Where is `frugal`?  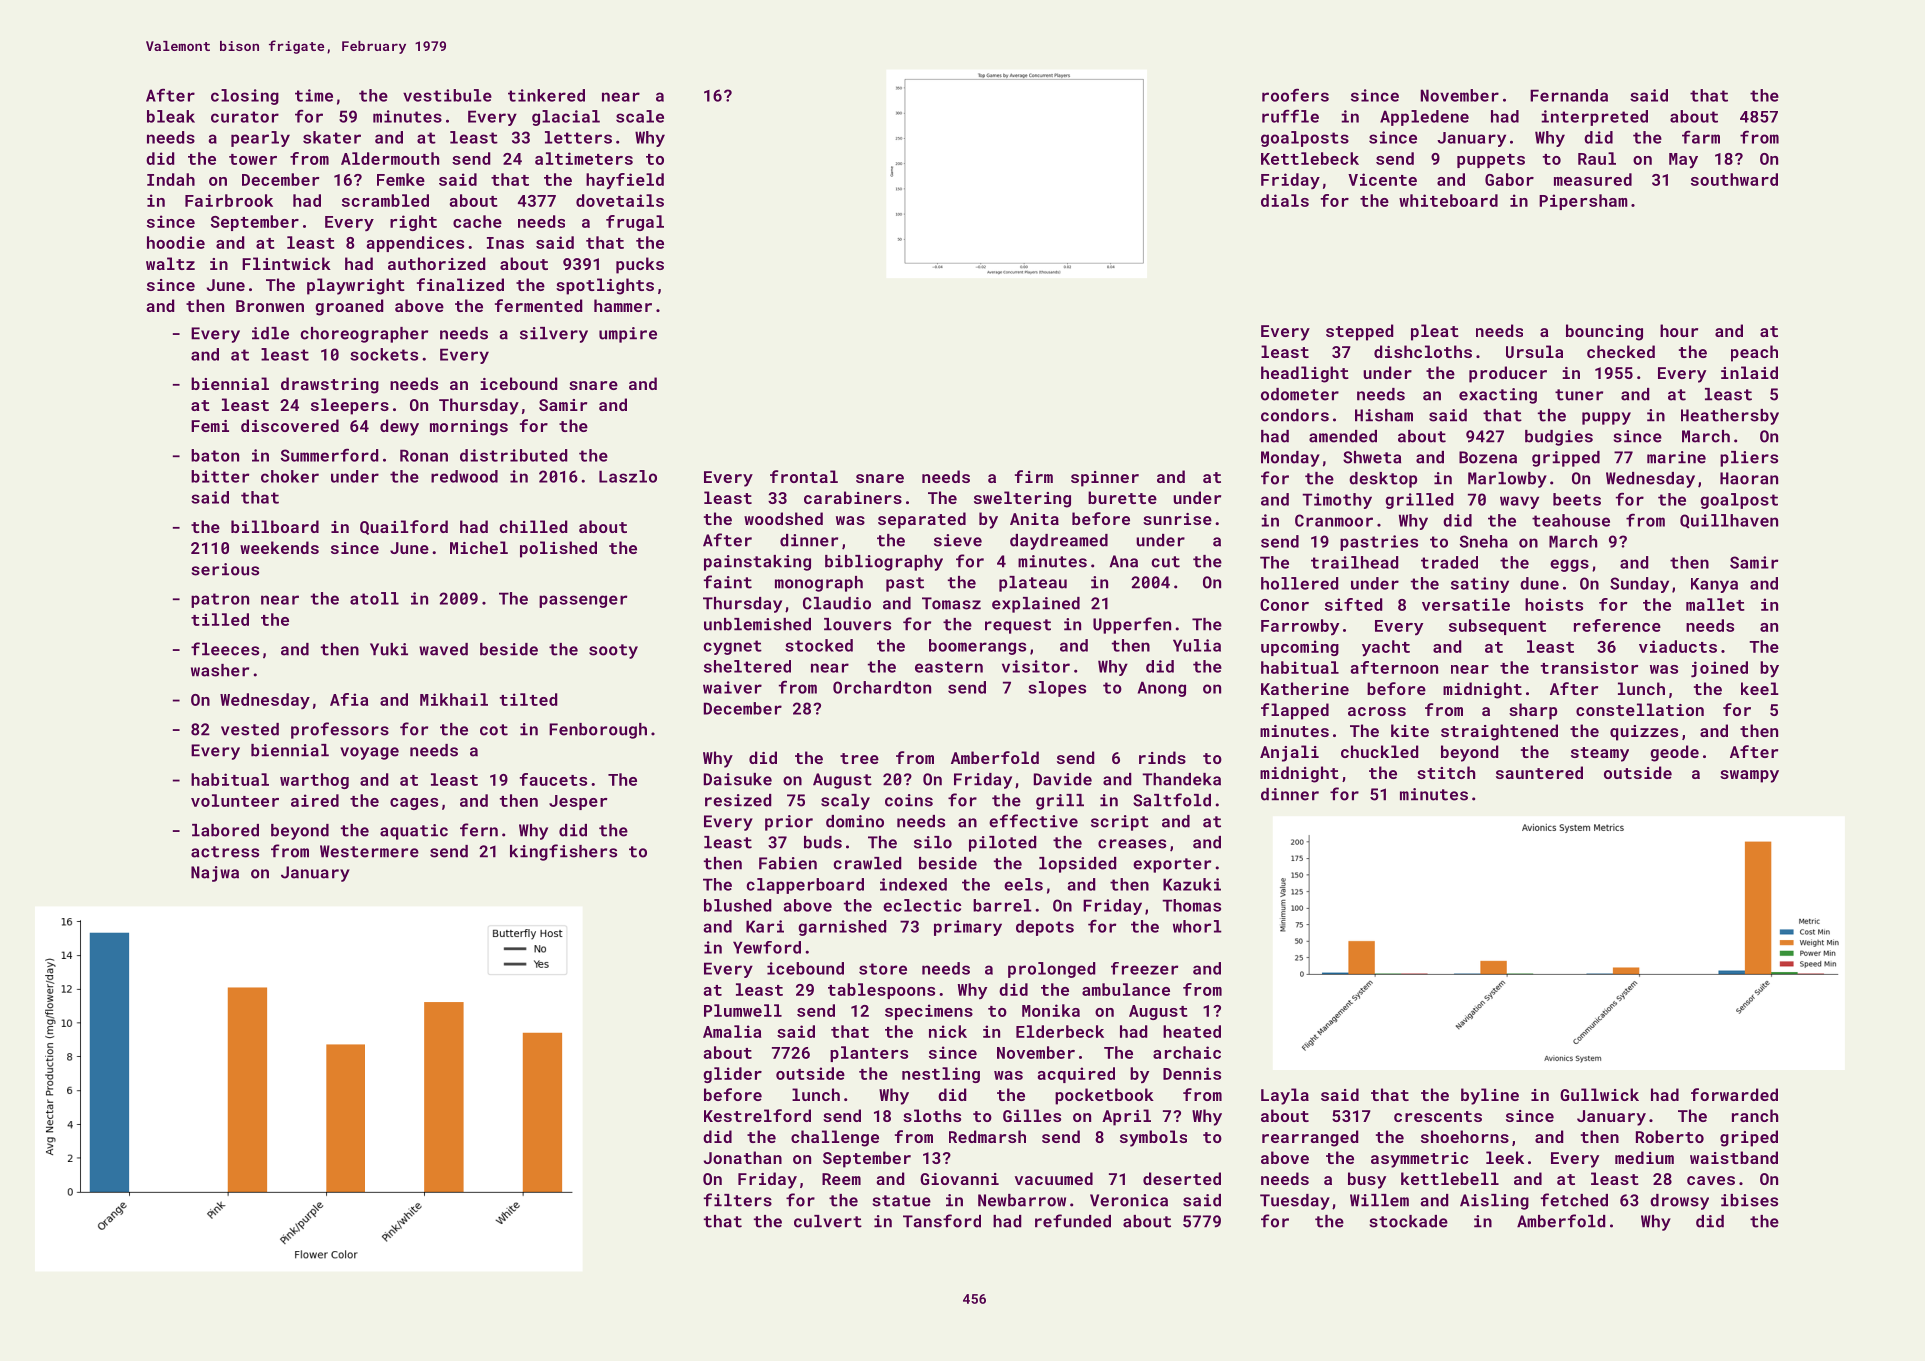
frugal is located at coordinates (635, 223).
